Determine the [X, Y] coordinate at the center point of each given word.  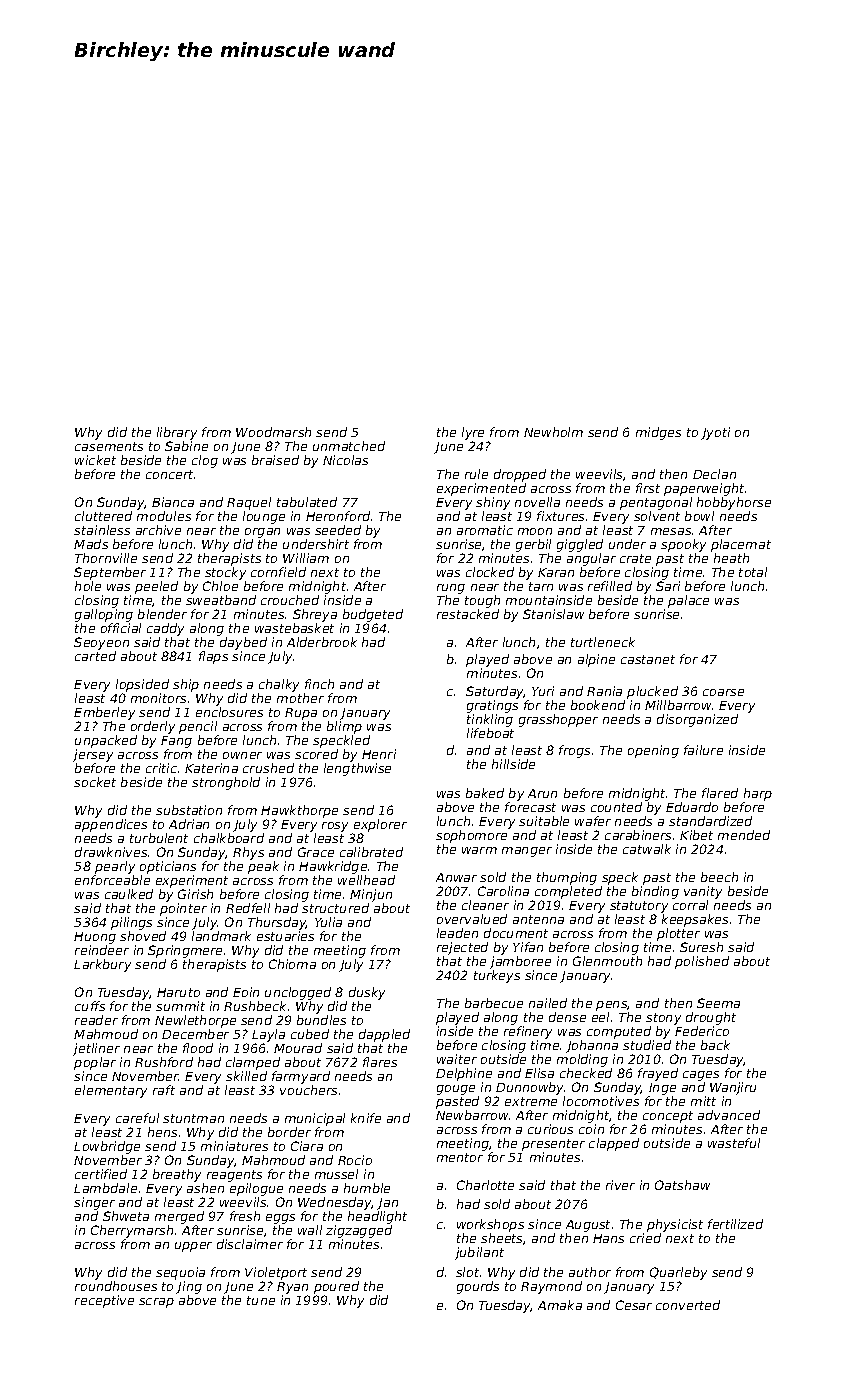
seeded [338, 530]
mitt [703, 1101]
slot [467, 1272]
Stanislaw [553, 614]
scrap [156, 1303]
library [177, 433]
